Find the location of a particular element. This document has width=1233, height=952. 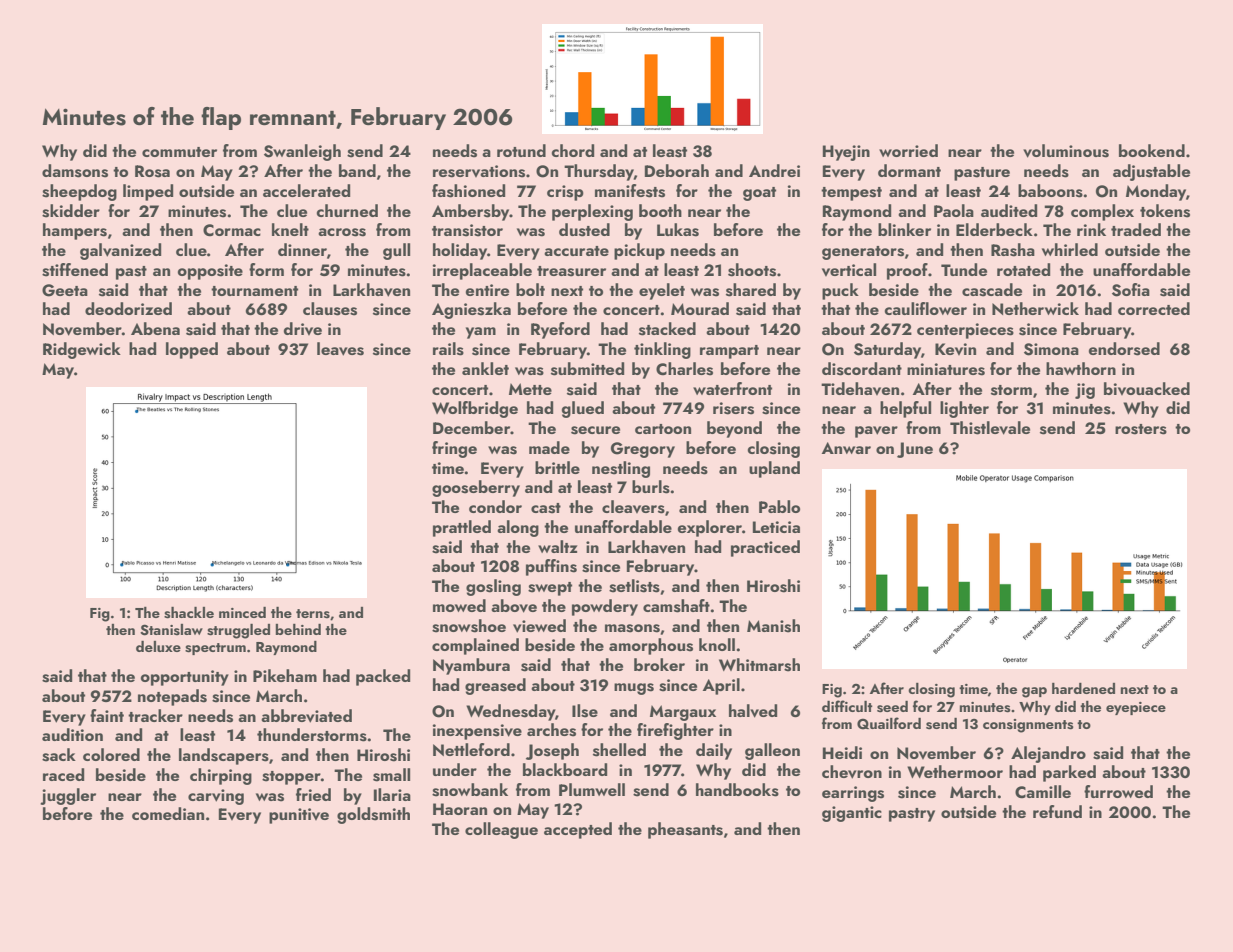

tempest is located at coordinates (851, 194).
